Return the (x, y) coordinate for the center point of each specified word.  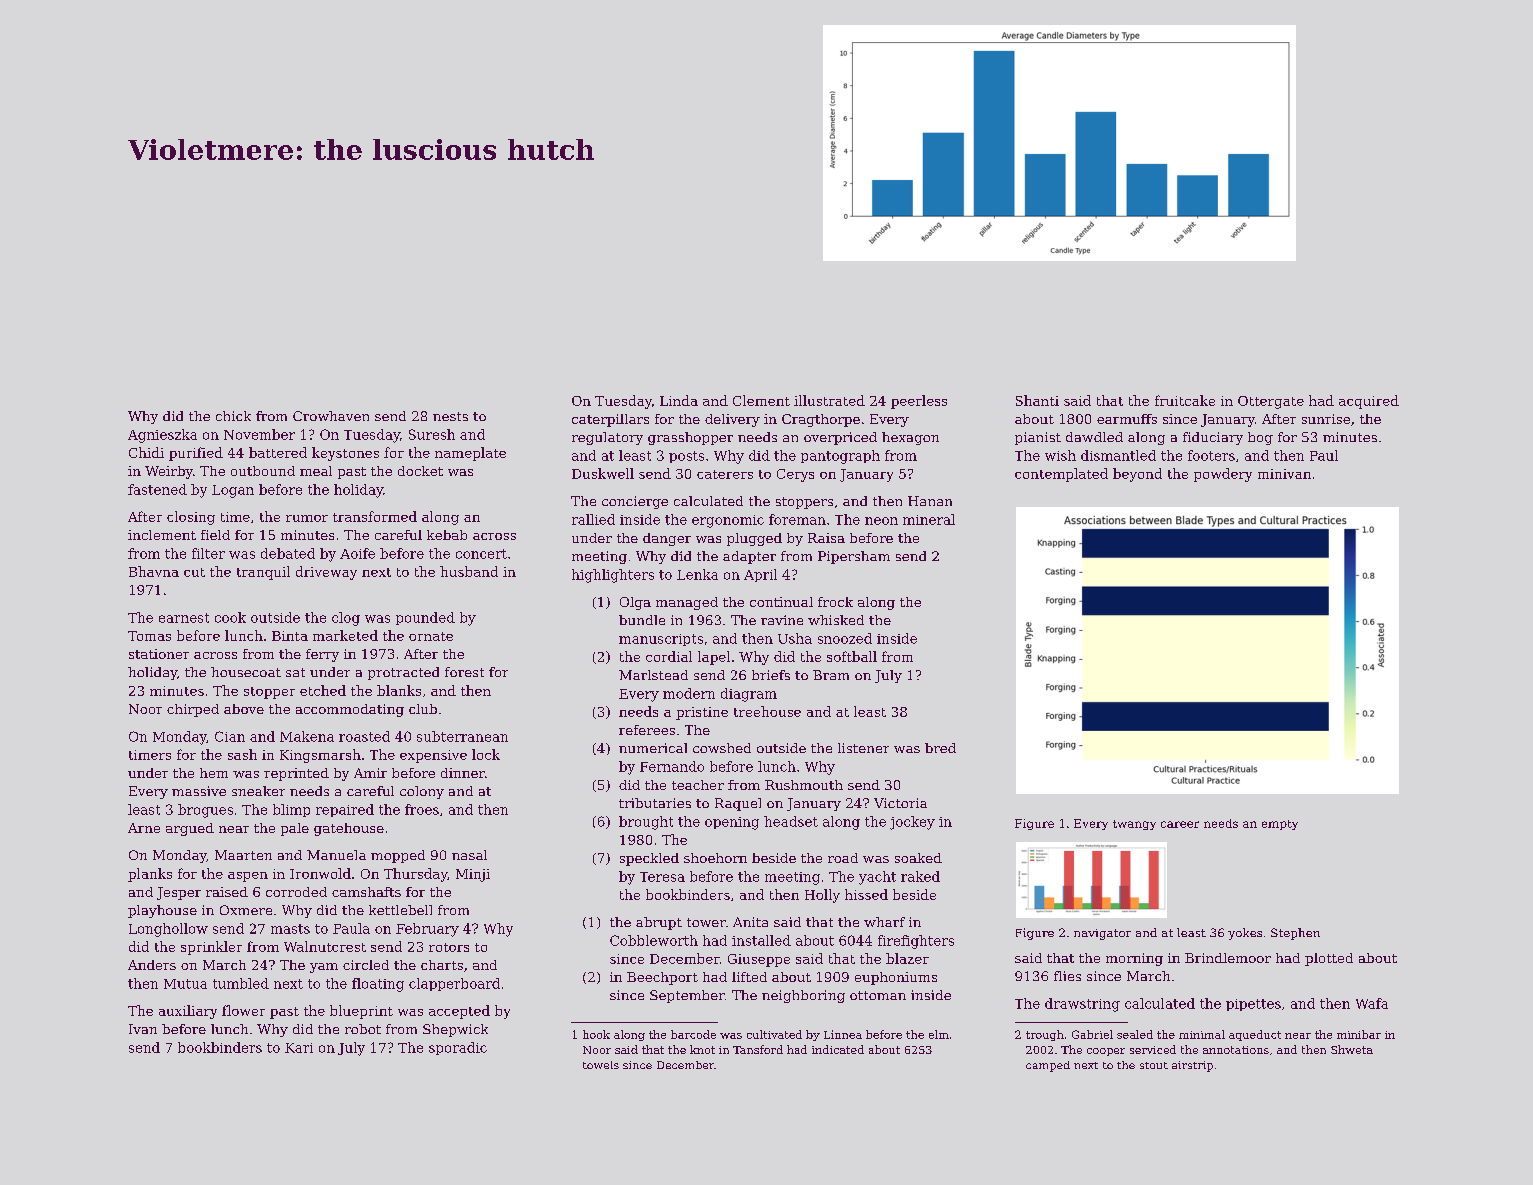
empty (1280, 825)
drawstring (1082, 1005)
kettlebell (400, 910)
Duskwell (603, 473)
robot (363, 1029)
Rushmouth (804, 785)
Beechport (662, 978)
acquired (1369, 402)
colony (422, 792)
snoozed (845, 638)
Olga (635, 603)
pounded (425, 618)
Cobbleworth (654, 940)
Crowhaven (331, 416)
